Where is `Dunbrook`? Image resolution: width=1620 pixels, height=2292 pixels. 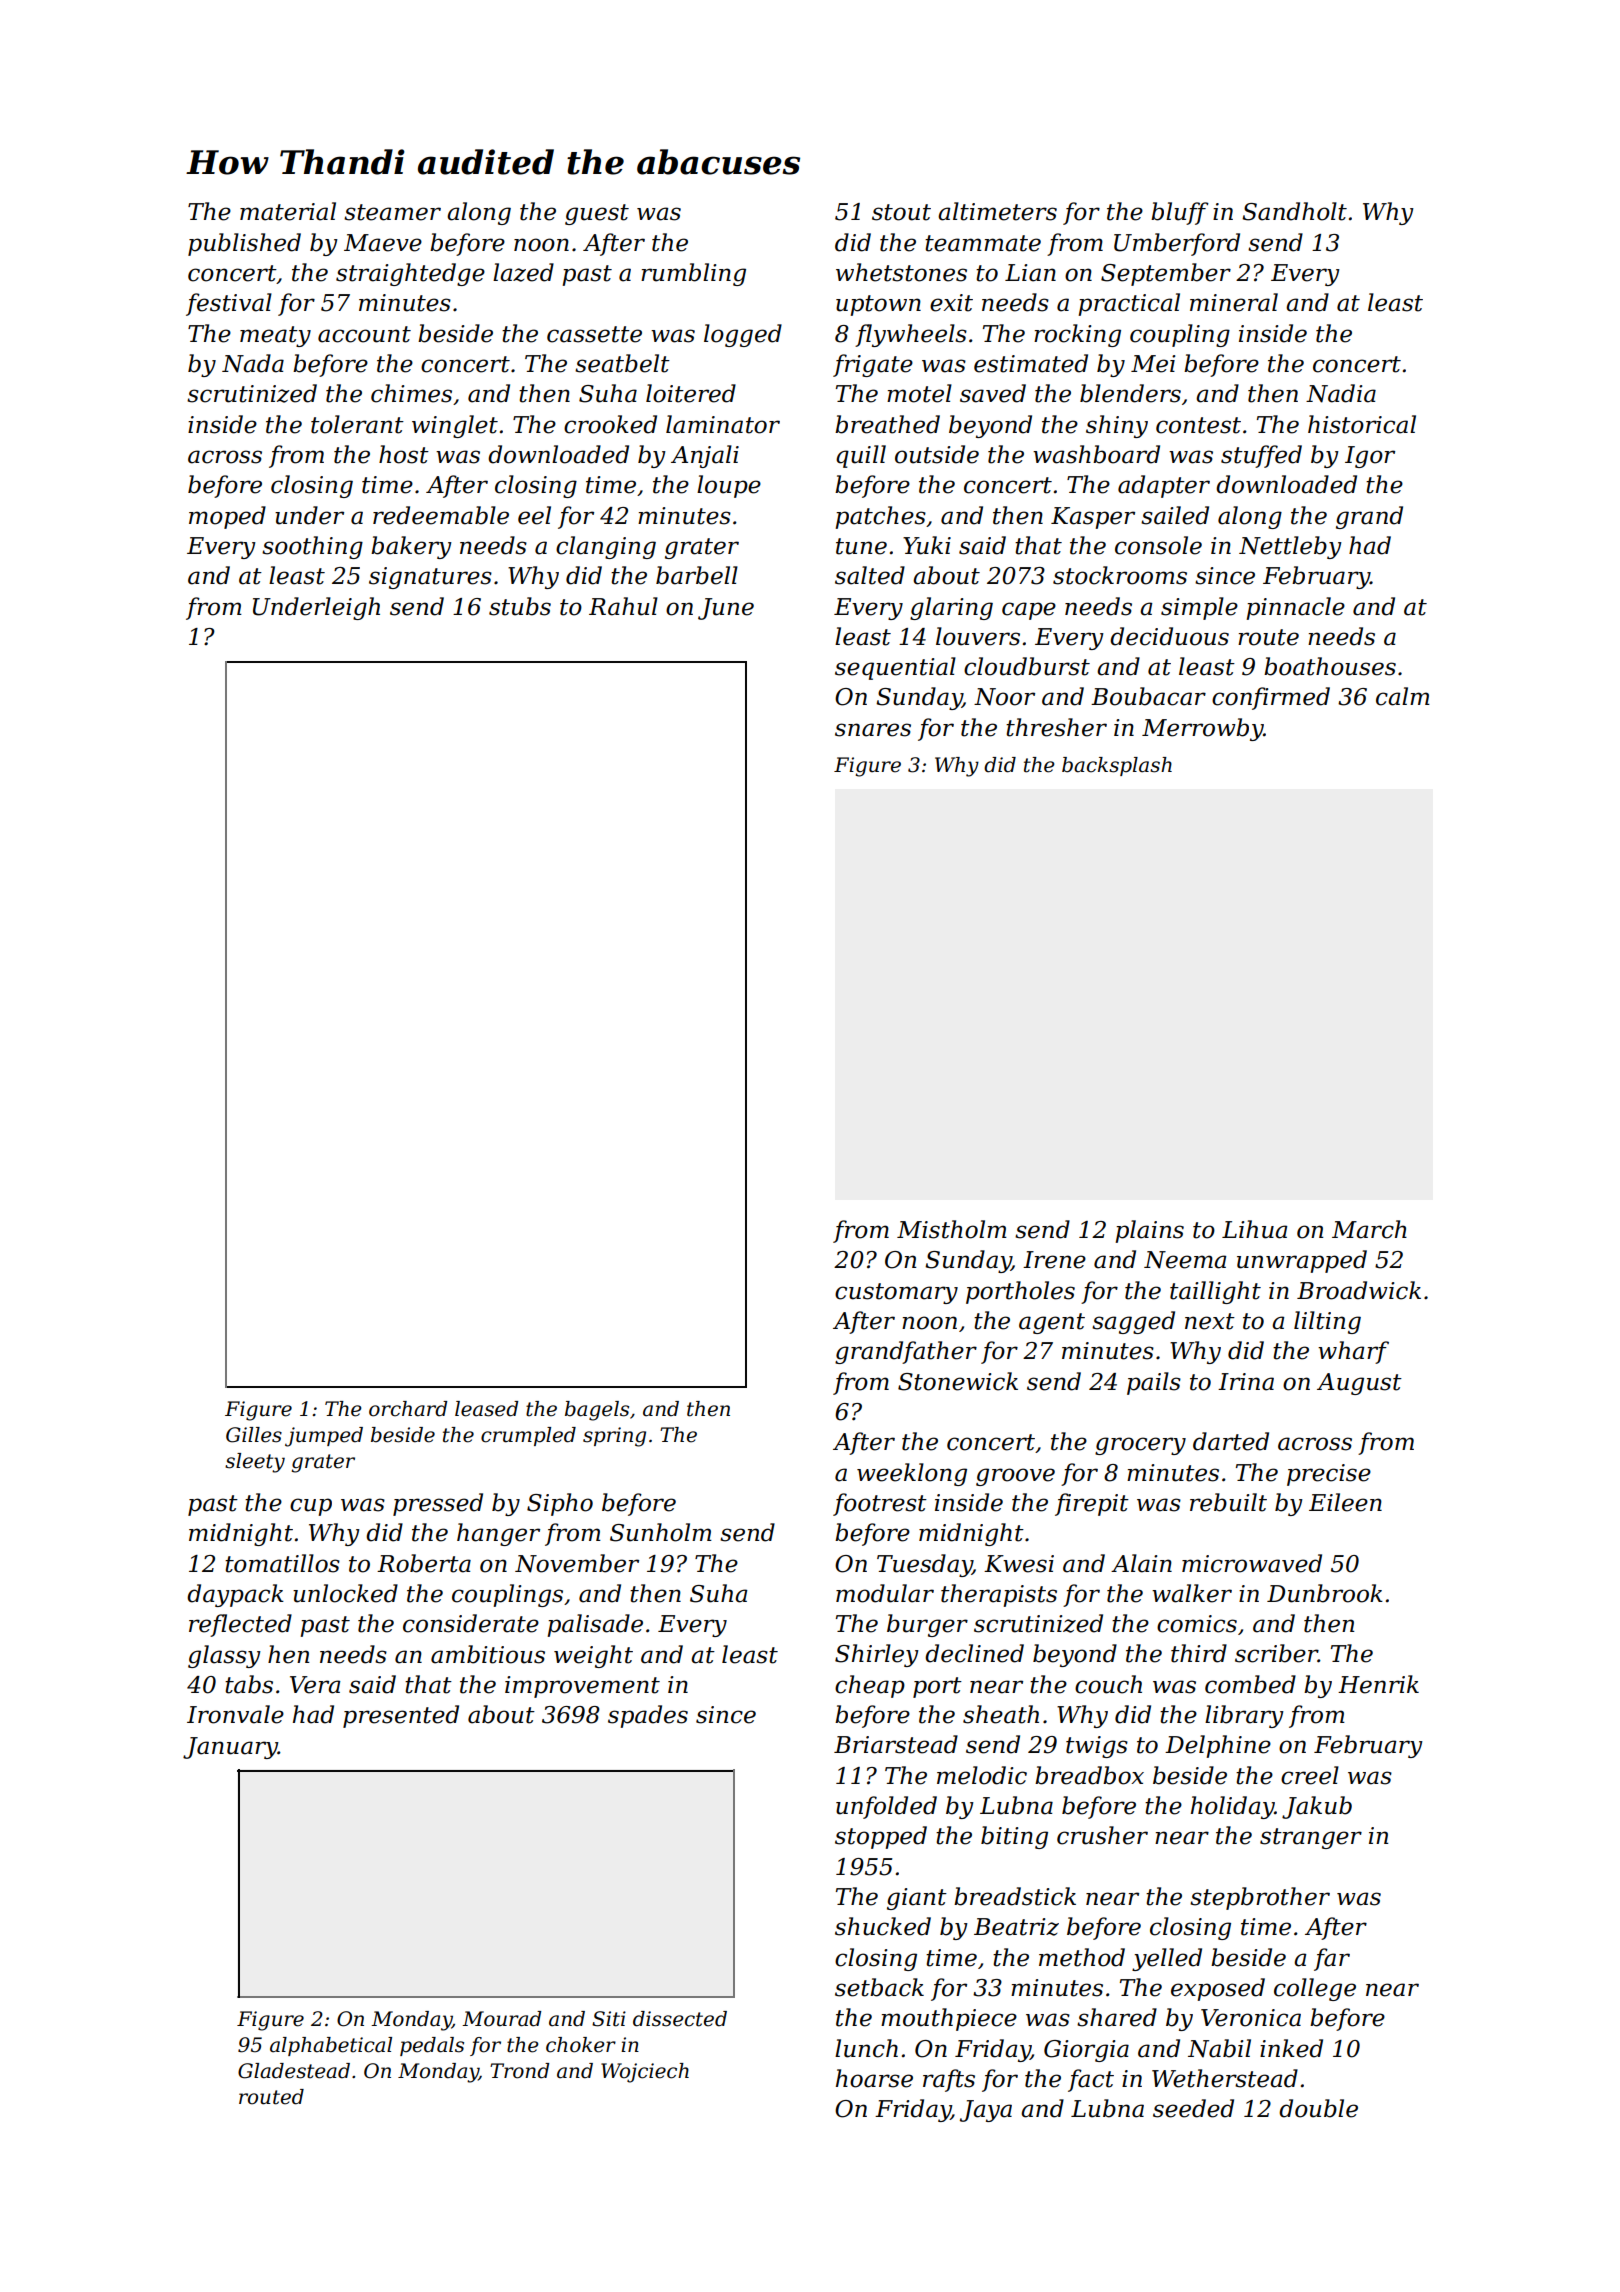 Dunbrook is located at coordinates (1325, 1593).
